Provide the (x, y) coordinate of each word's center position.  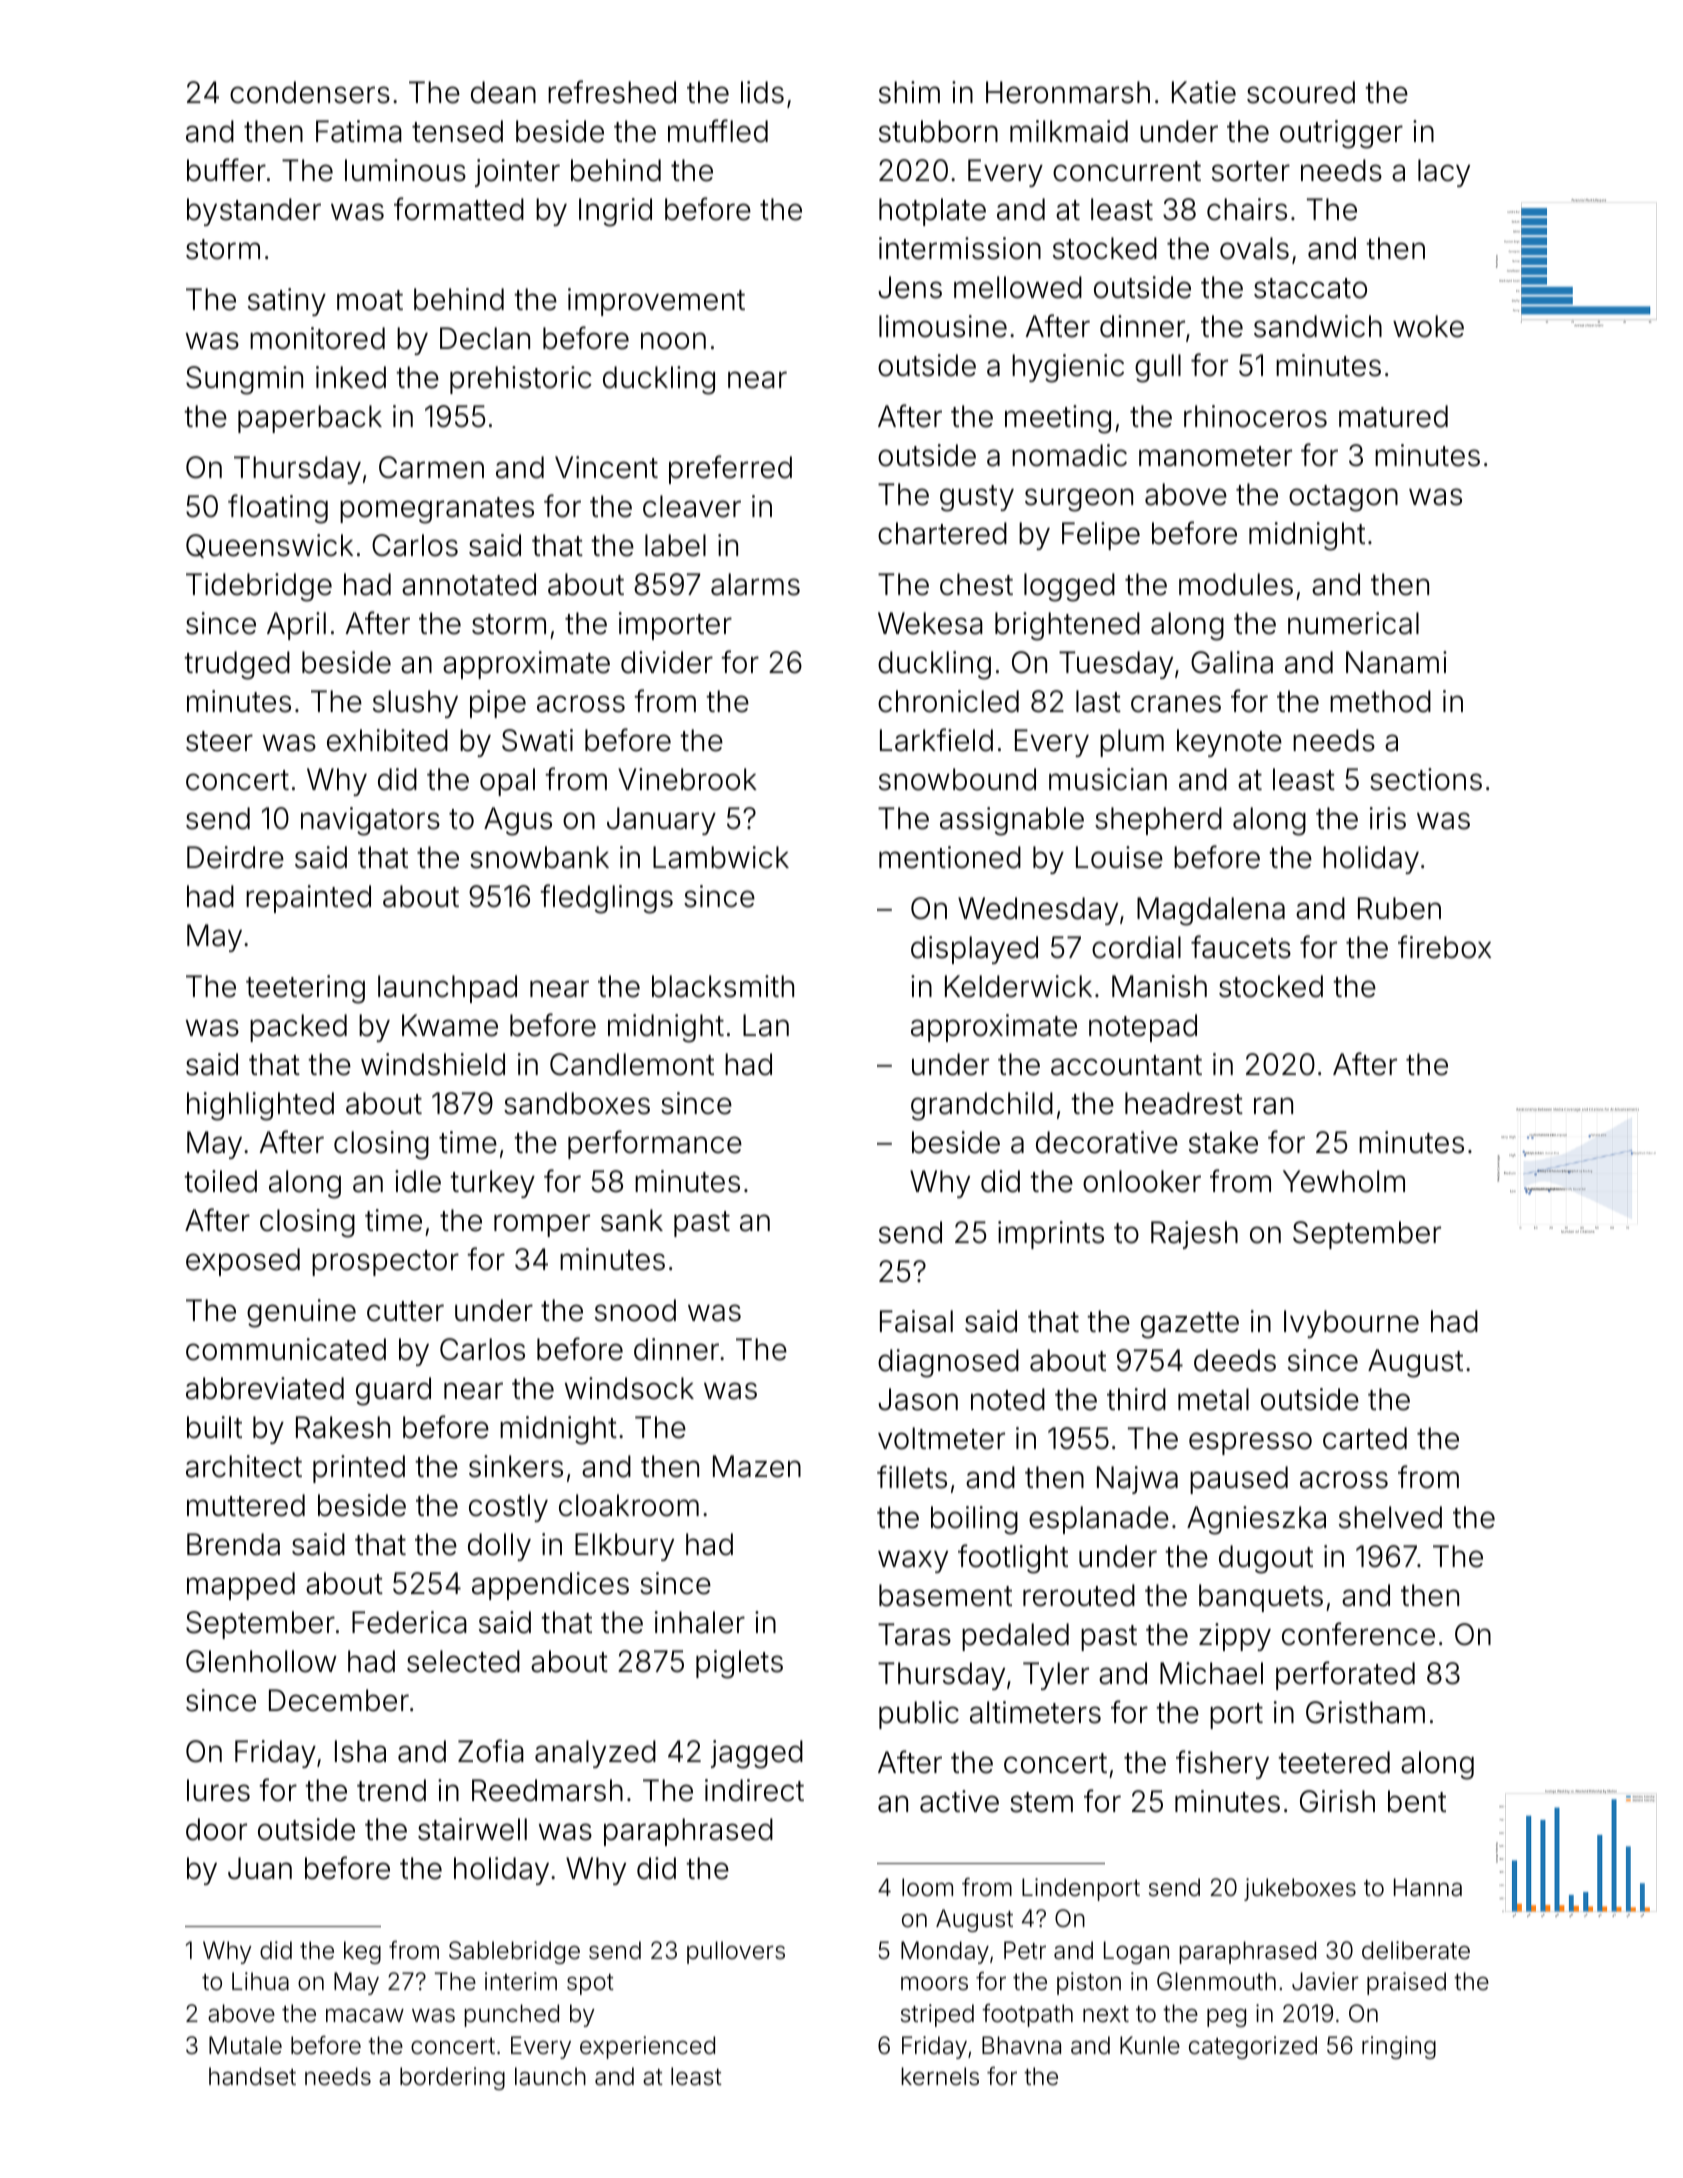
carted (1365, 1438)
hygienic (1068, 368)
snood (635, 1310)
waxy (913, 1561)
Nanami (1396, 662)
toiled (220, 1181)
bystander (254, 212)
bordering (452, 2078)
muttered (246, 1505)
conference (1358, 1634)
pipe (498, 704)
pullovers (736, 1952)
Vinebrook (687, 779)
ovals (1254, 248)
